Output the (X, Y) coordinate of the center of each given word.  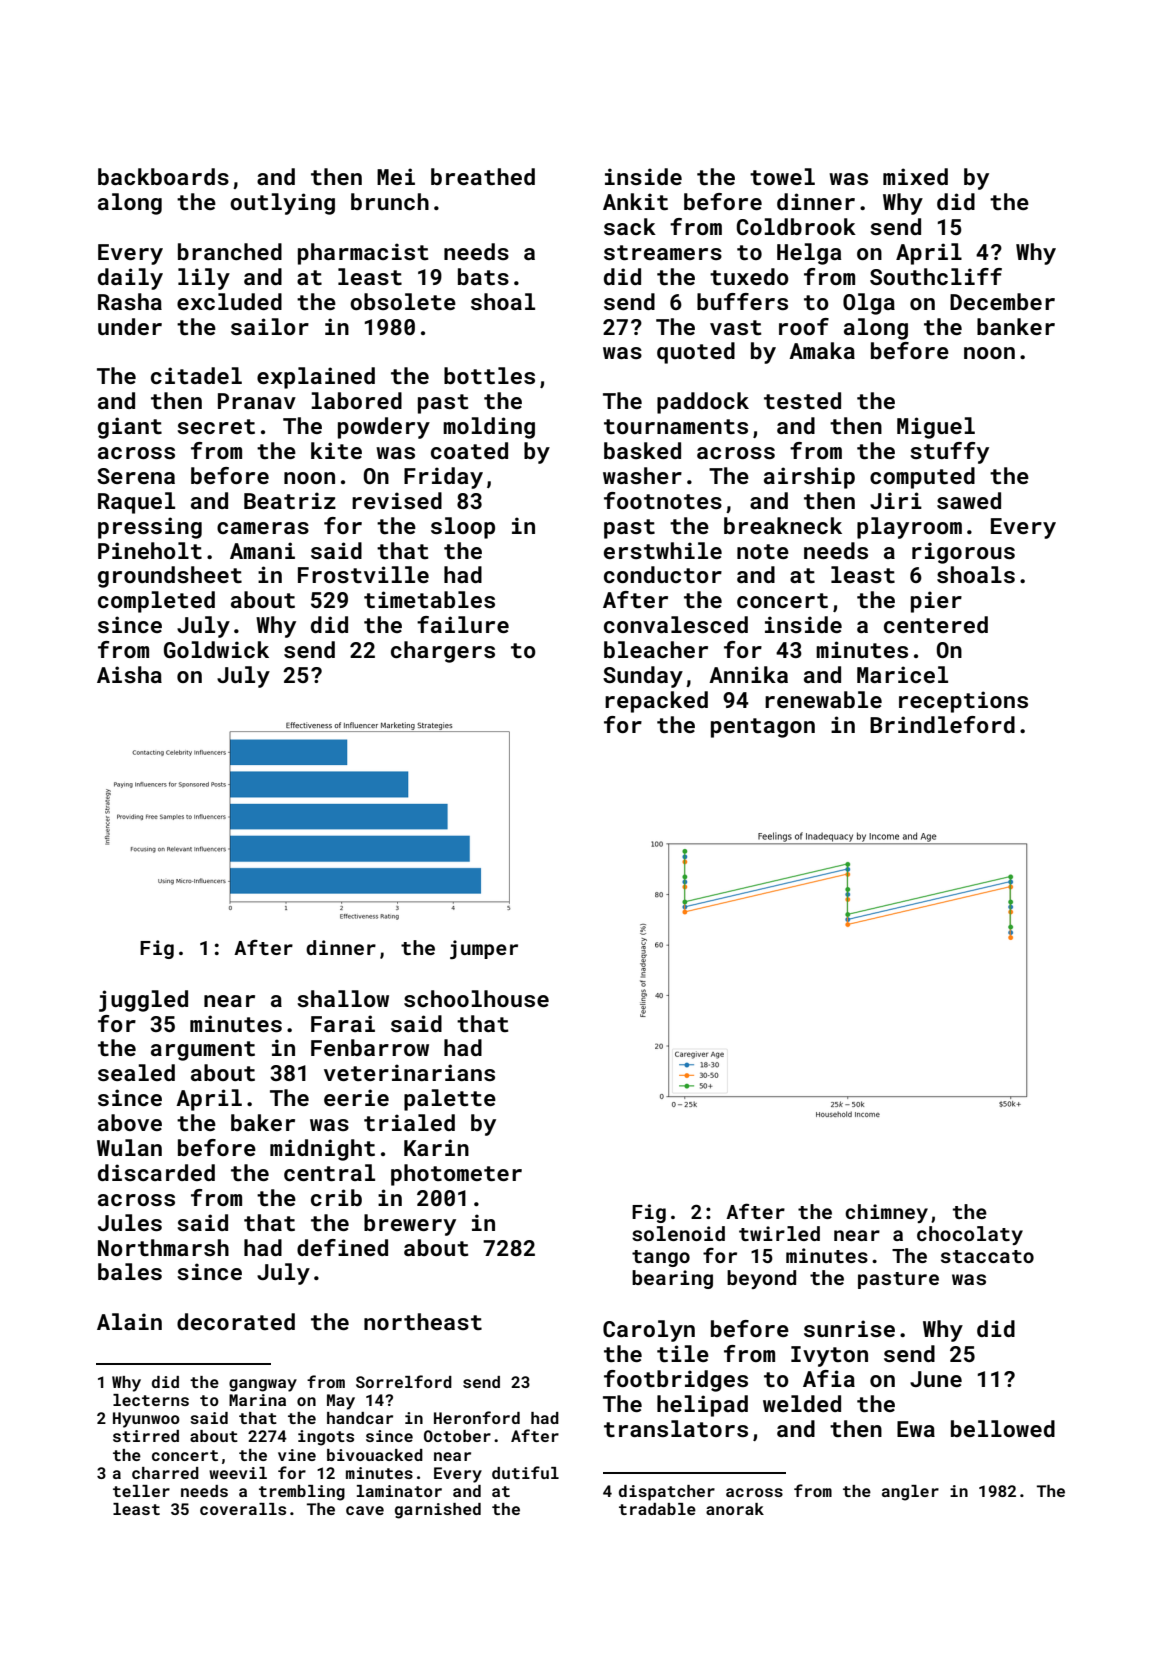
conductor (663, 574)
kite (336, 450)
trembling (302, 1493)
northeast (423, 1321)
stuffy (949, 453)
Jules (130, 1222)
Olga (869, 304)
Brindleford (942, 724)
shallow (343, 998)
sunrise (849, 1328)
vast (735, 327)
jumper (484, 949)
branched (230, 251)
